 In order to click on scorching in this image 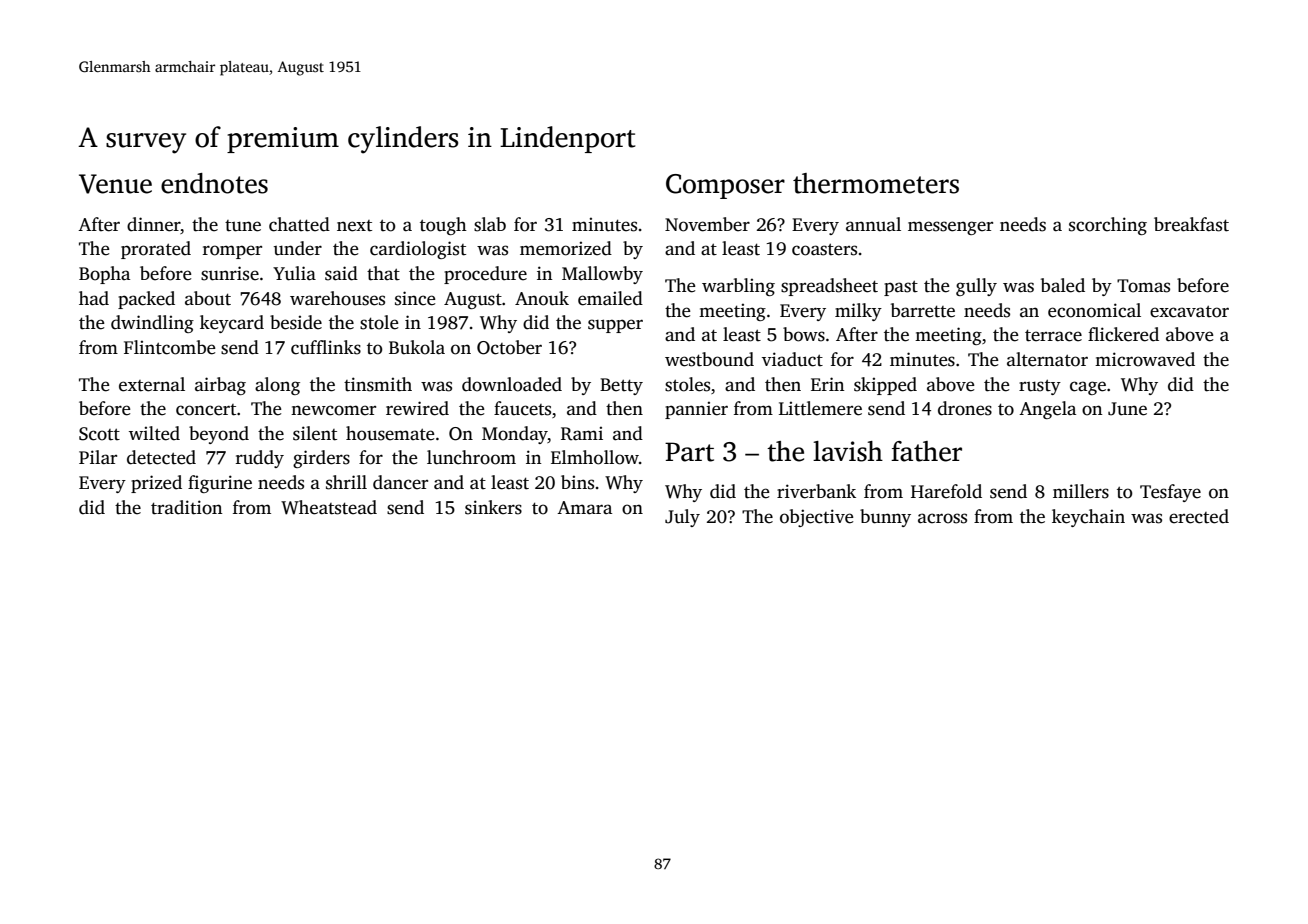, I will do `click(1108, 226)`.
